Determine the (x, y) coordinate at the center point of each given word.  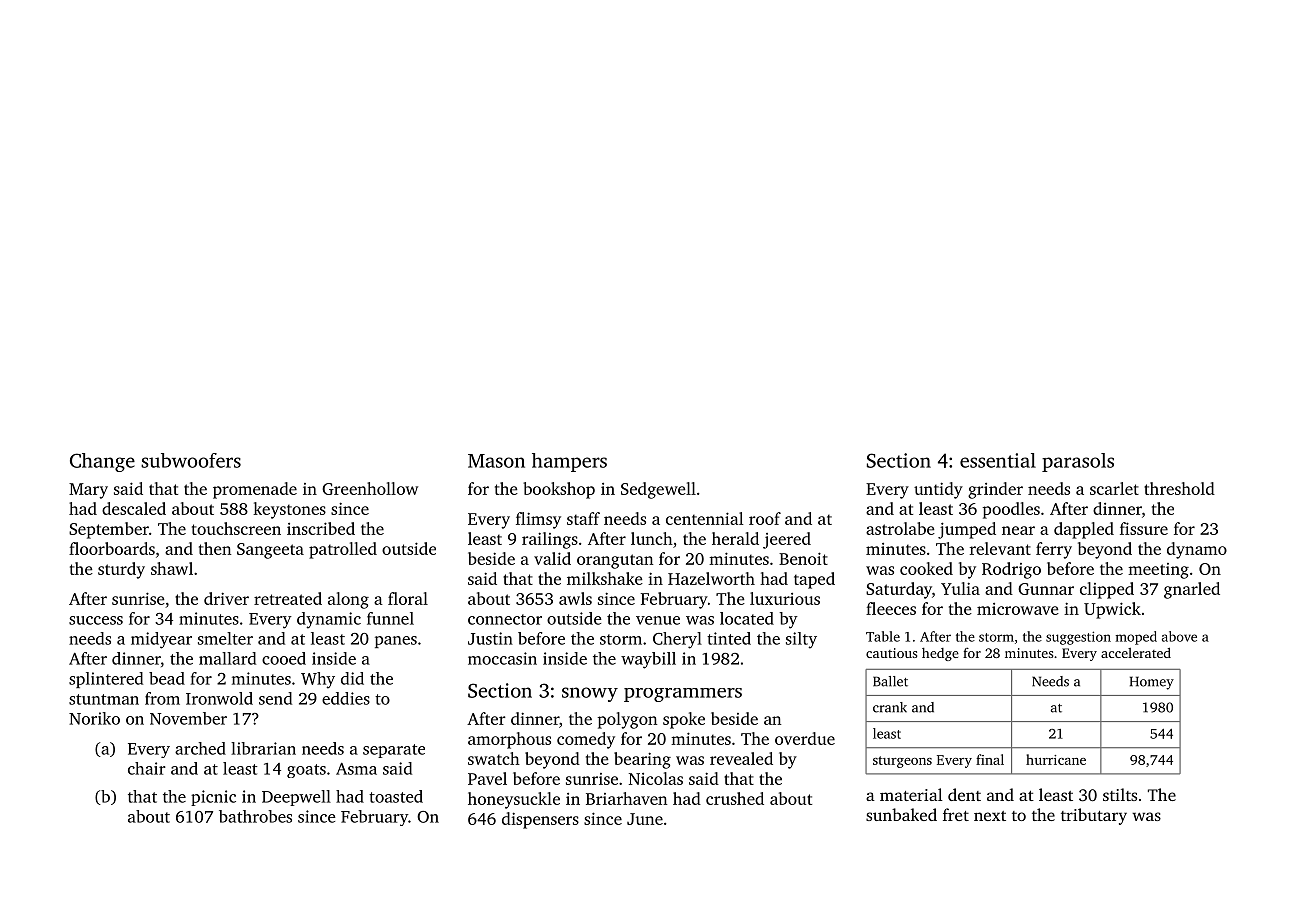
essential (998, 460)
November (188, 718)
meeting (1158, 571)
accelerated (1136, 652)
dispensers (540, 820)
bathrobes (255, 816)
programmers (683, 695)
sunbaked (901, 814)
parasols (1078, 462)
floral (408, 598)
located (747, 618)
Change (102, 462)
